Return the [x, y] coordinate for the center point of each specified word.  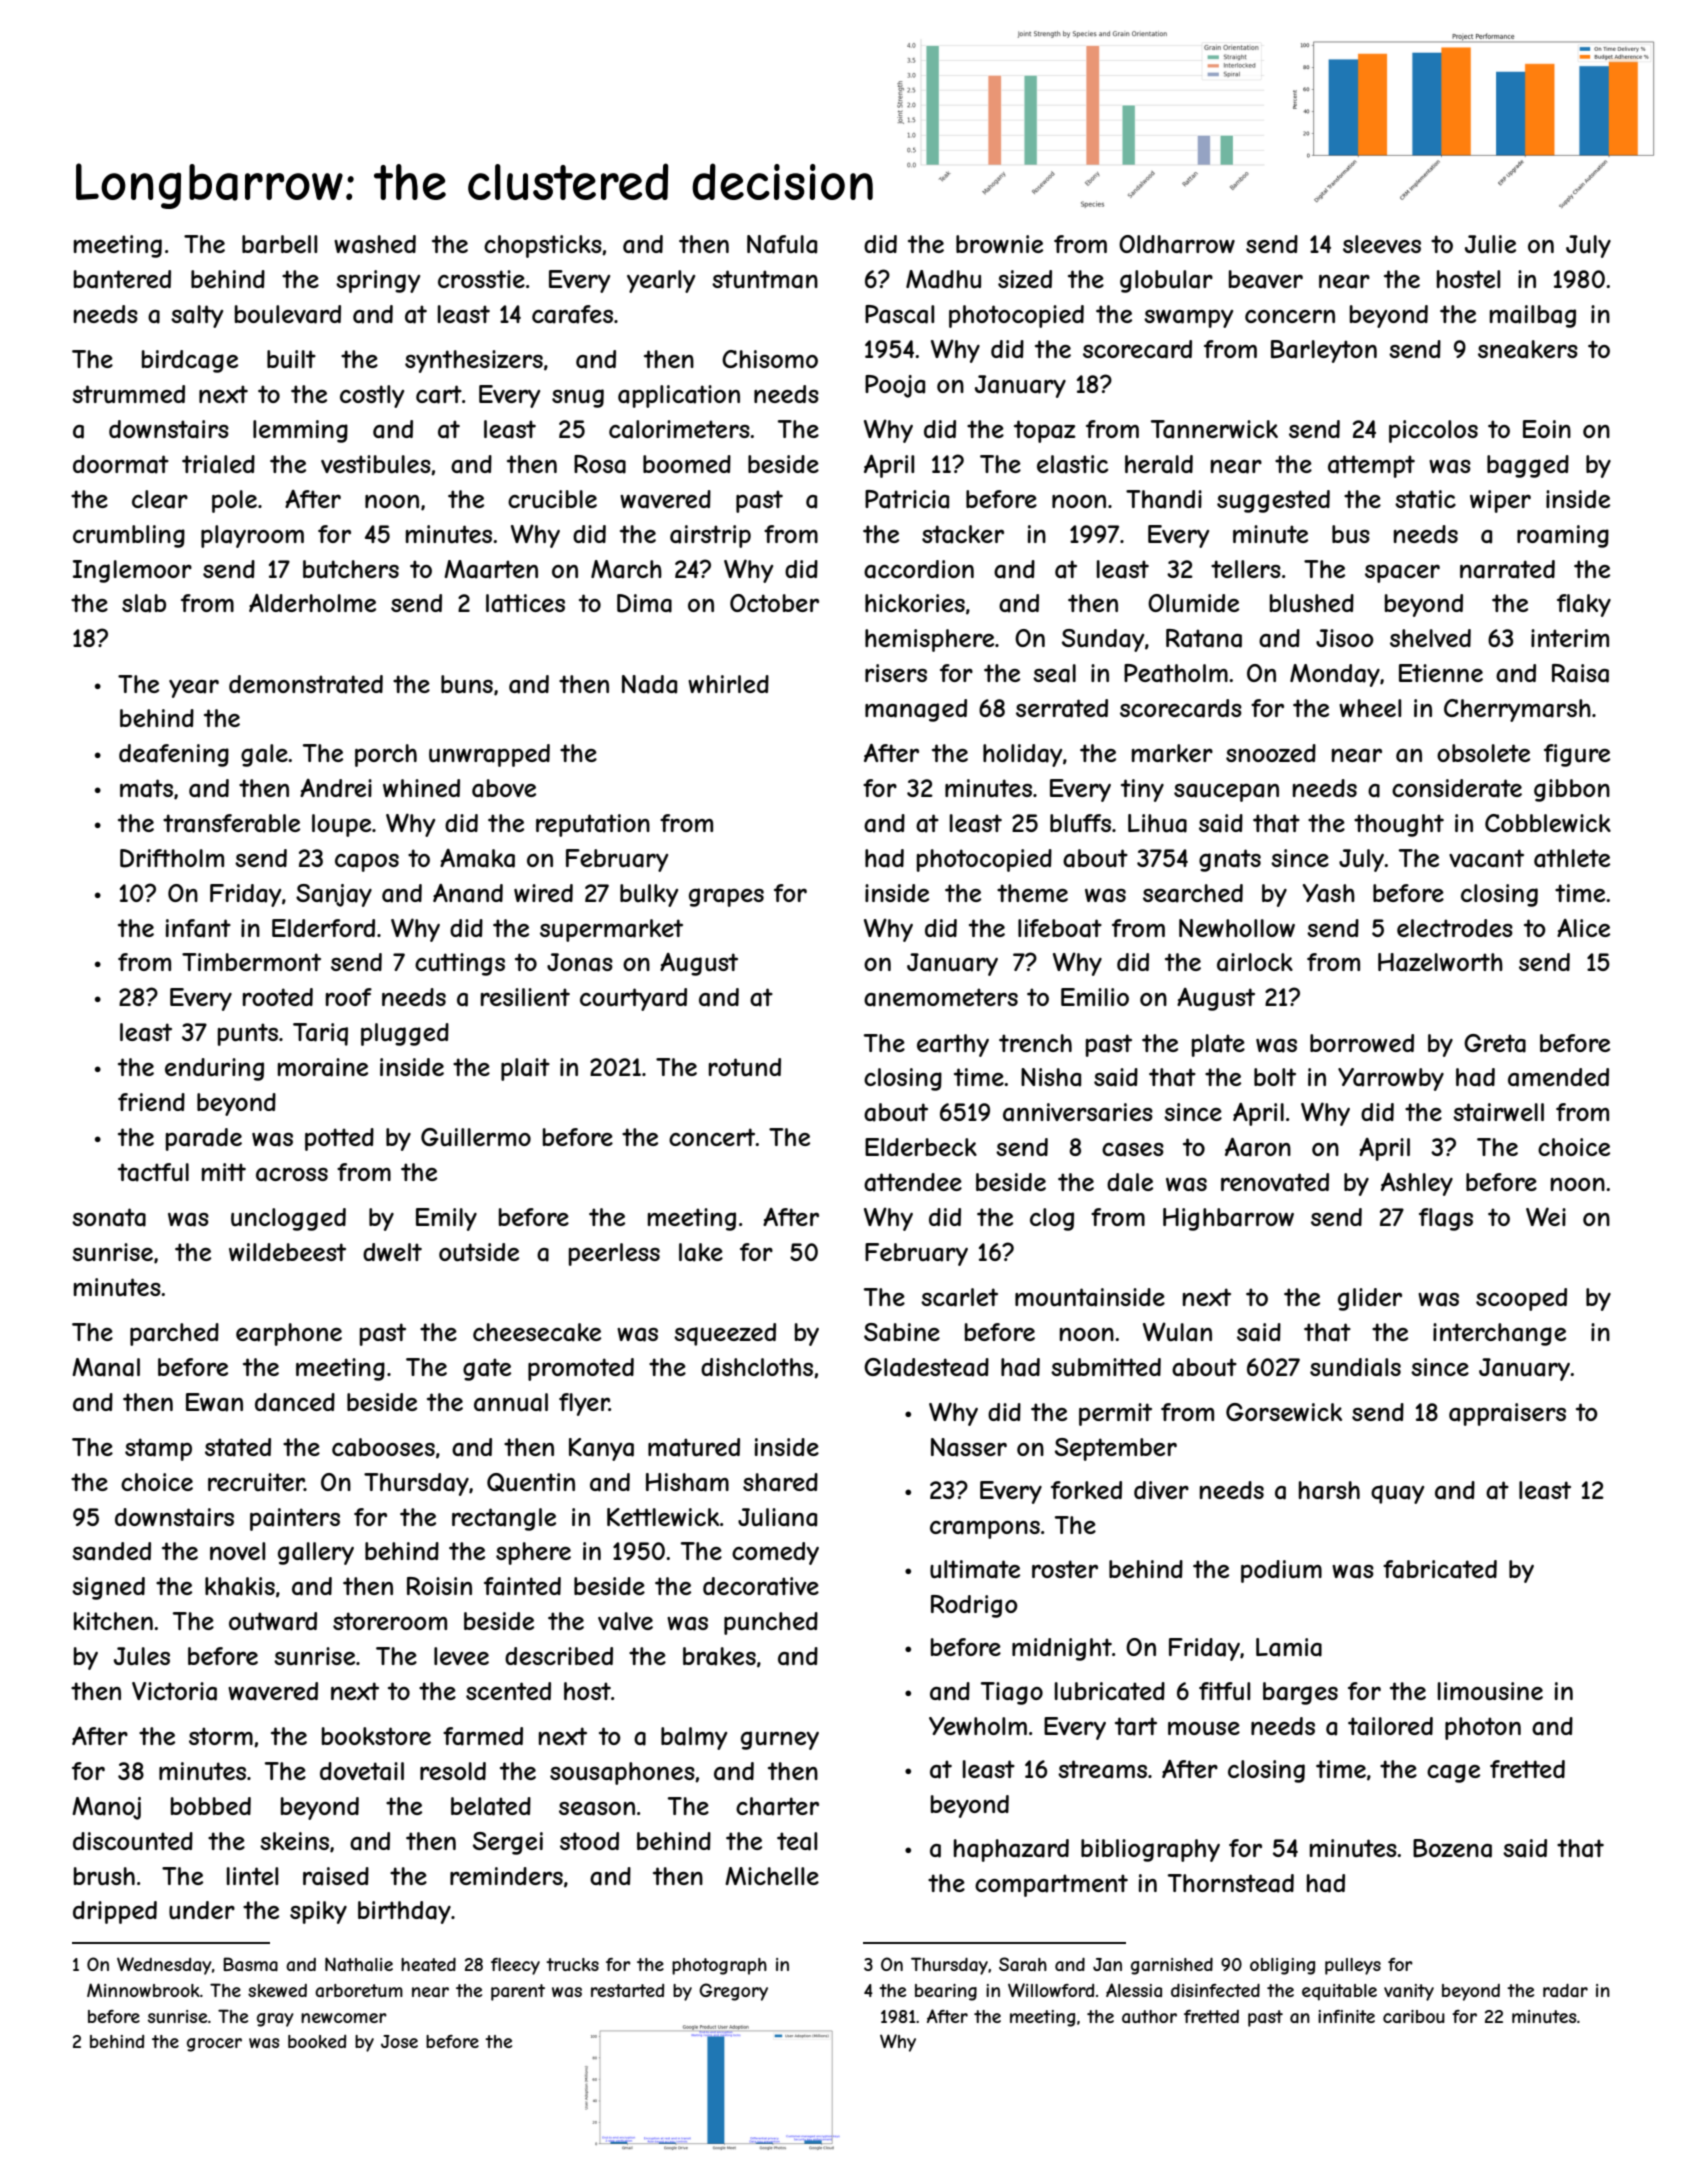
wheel [1370, 708]
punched [771, 1623]
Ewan [214, 1402]
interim [1570, 638]
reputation [593, 825]
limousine [1490, 1691]
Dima [644, 603]
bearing [946, 1992]
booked [317, 2041]
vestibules [376, 464]
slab [144, 603]
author [1149, 2016]
